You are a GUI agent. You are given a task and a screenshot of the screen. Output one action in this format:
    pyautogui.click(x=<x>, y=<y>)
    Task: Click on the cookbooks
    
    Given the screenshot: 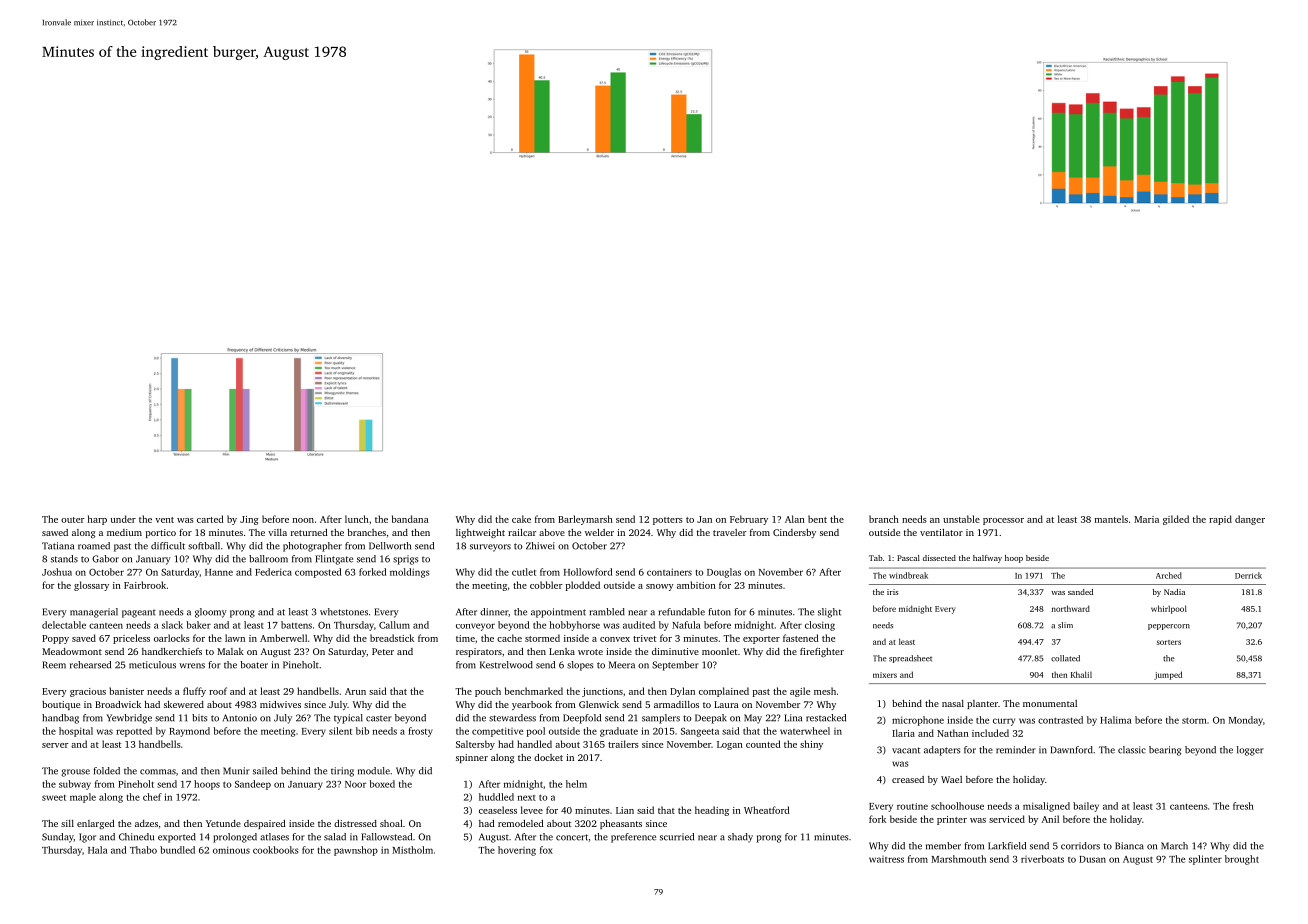 What is the action you would take?
    pyautogui.click(x=275, y=850)
